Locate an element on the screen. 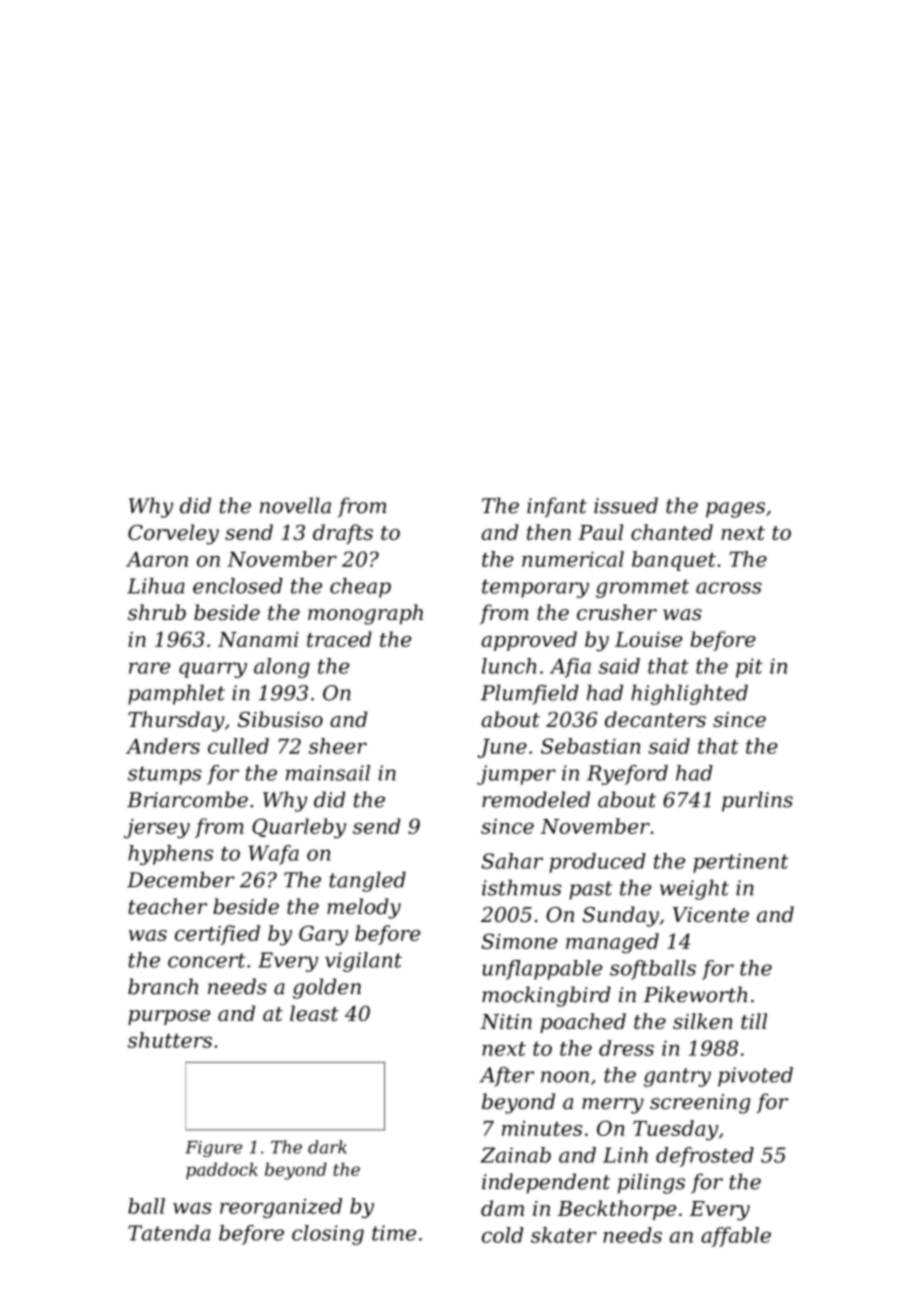  novella is located at coordinates (295, 505).
